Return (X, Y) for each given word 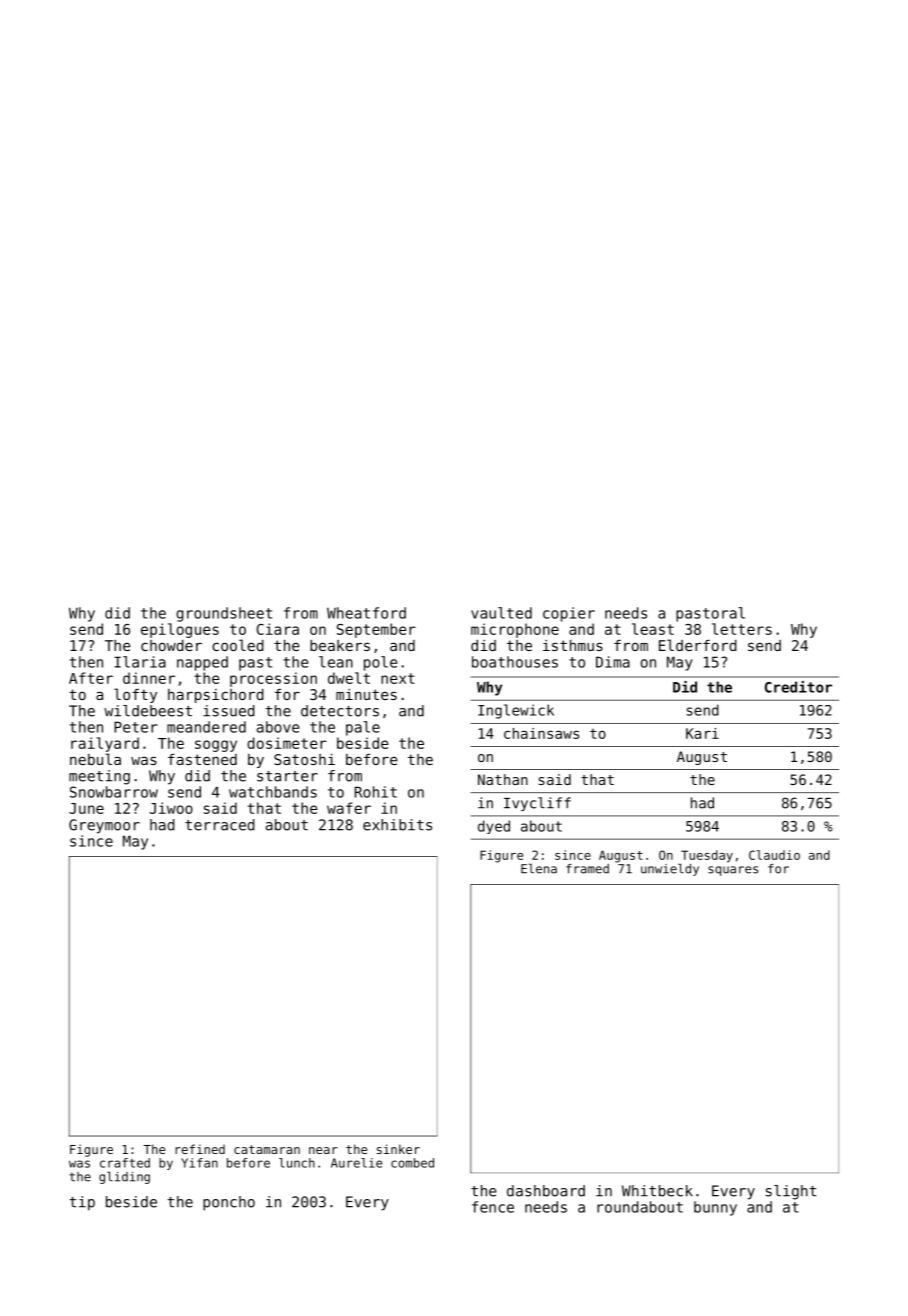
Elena (539, 868)
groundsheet (224, 614)
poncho (229, 1203)
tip (82, 1203)
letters (742, 629)
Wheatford (366, 613)
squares (733, 871)
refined (200, 1149)
